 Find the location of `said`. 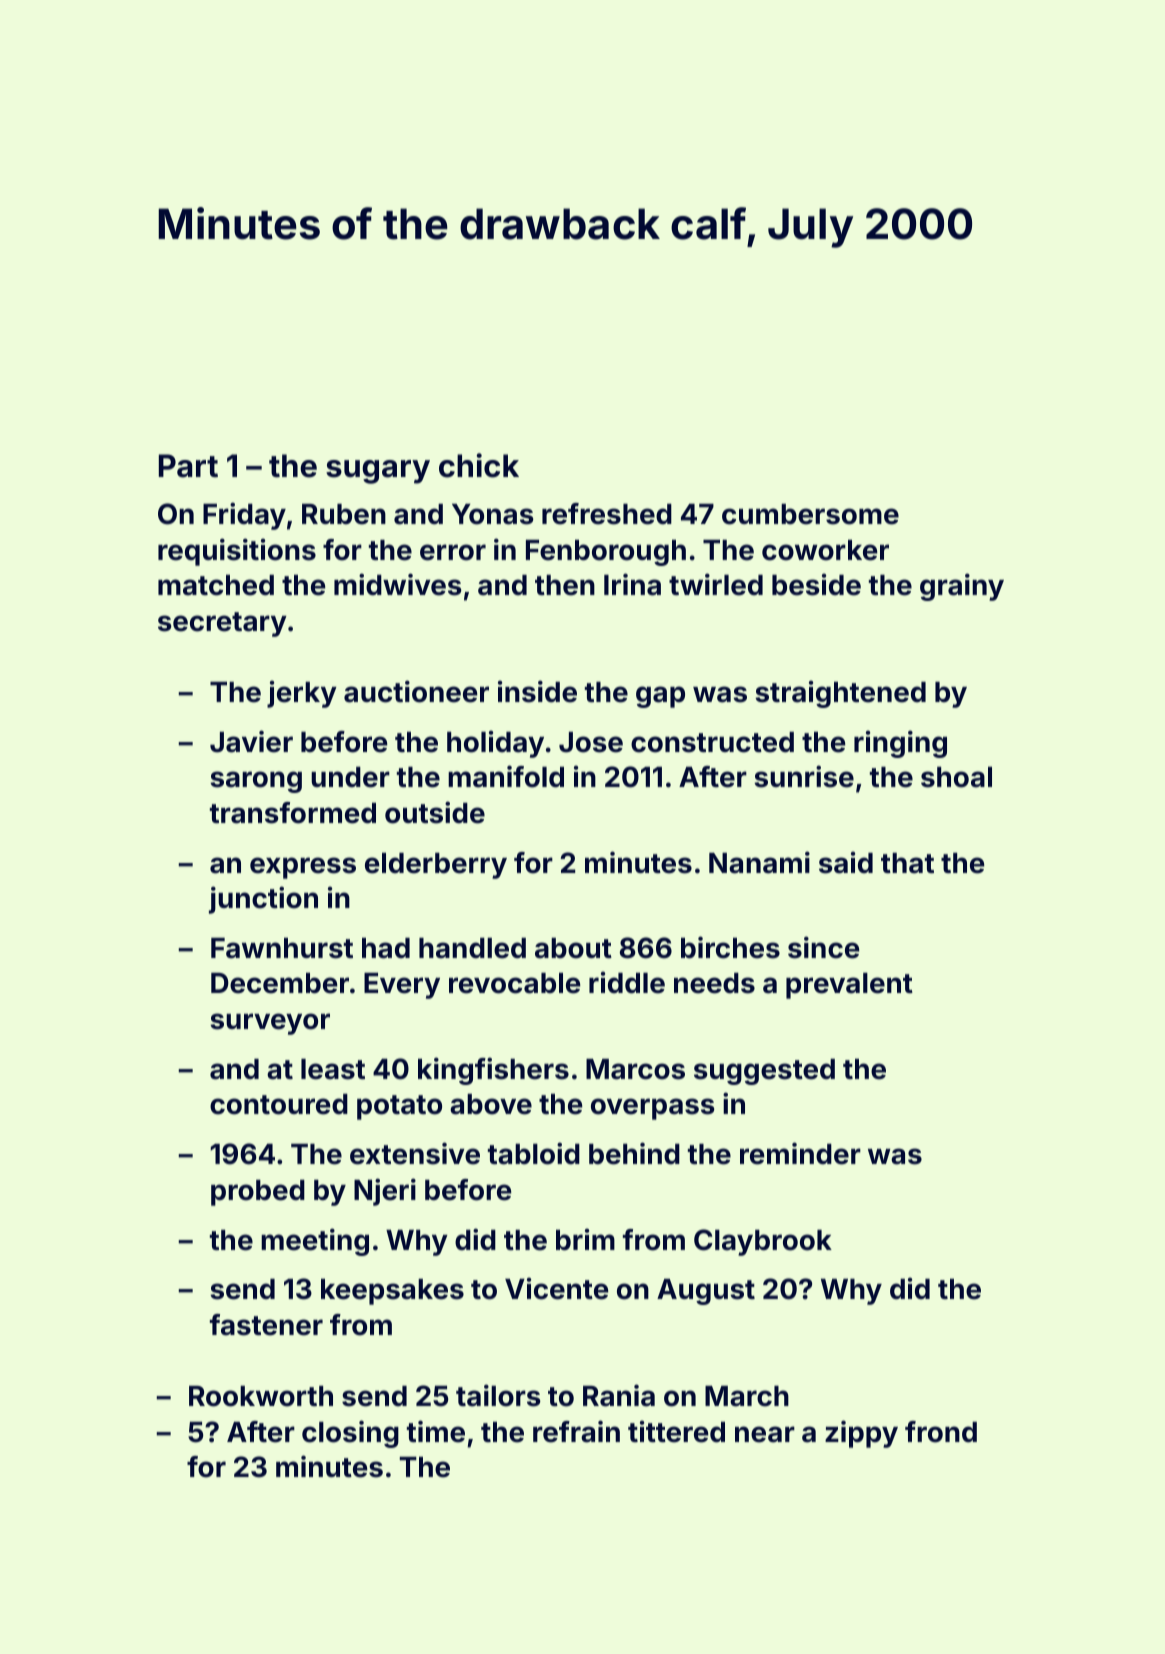

said is located at coordinates (846, 862).
